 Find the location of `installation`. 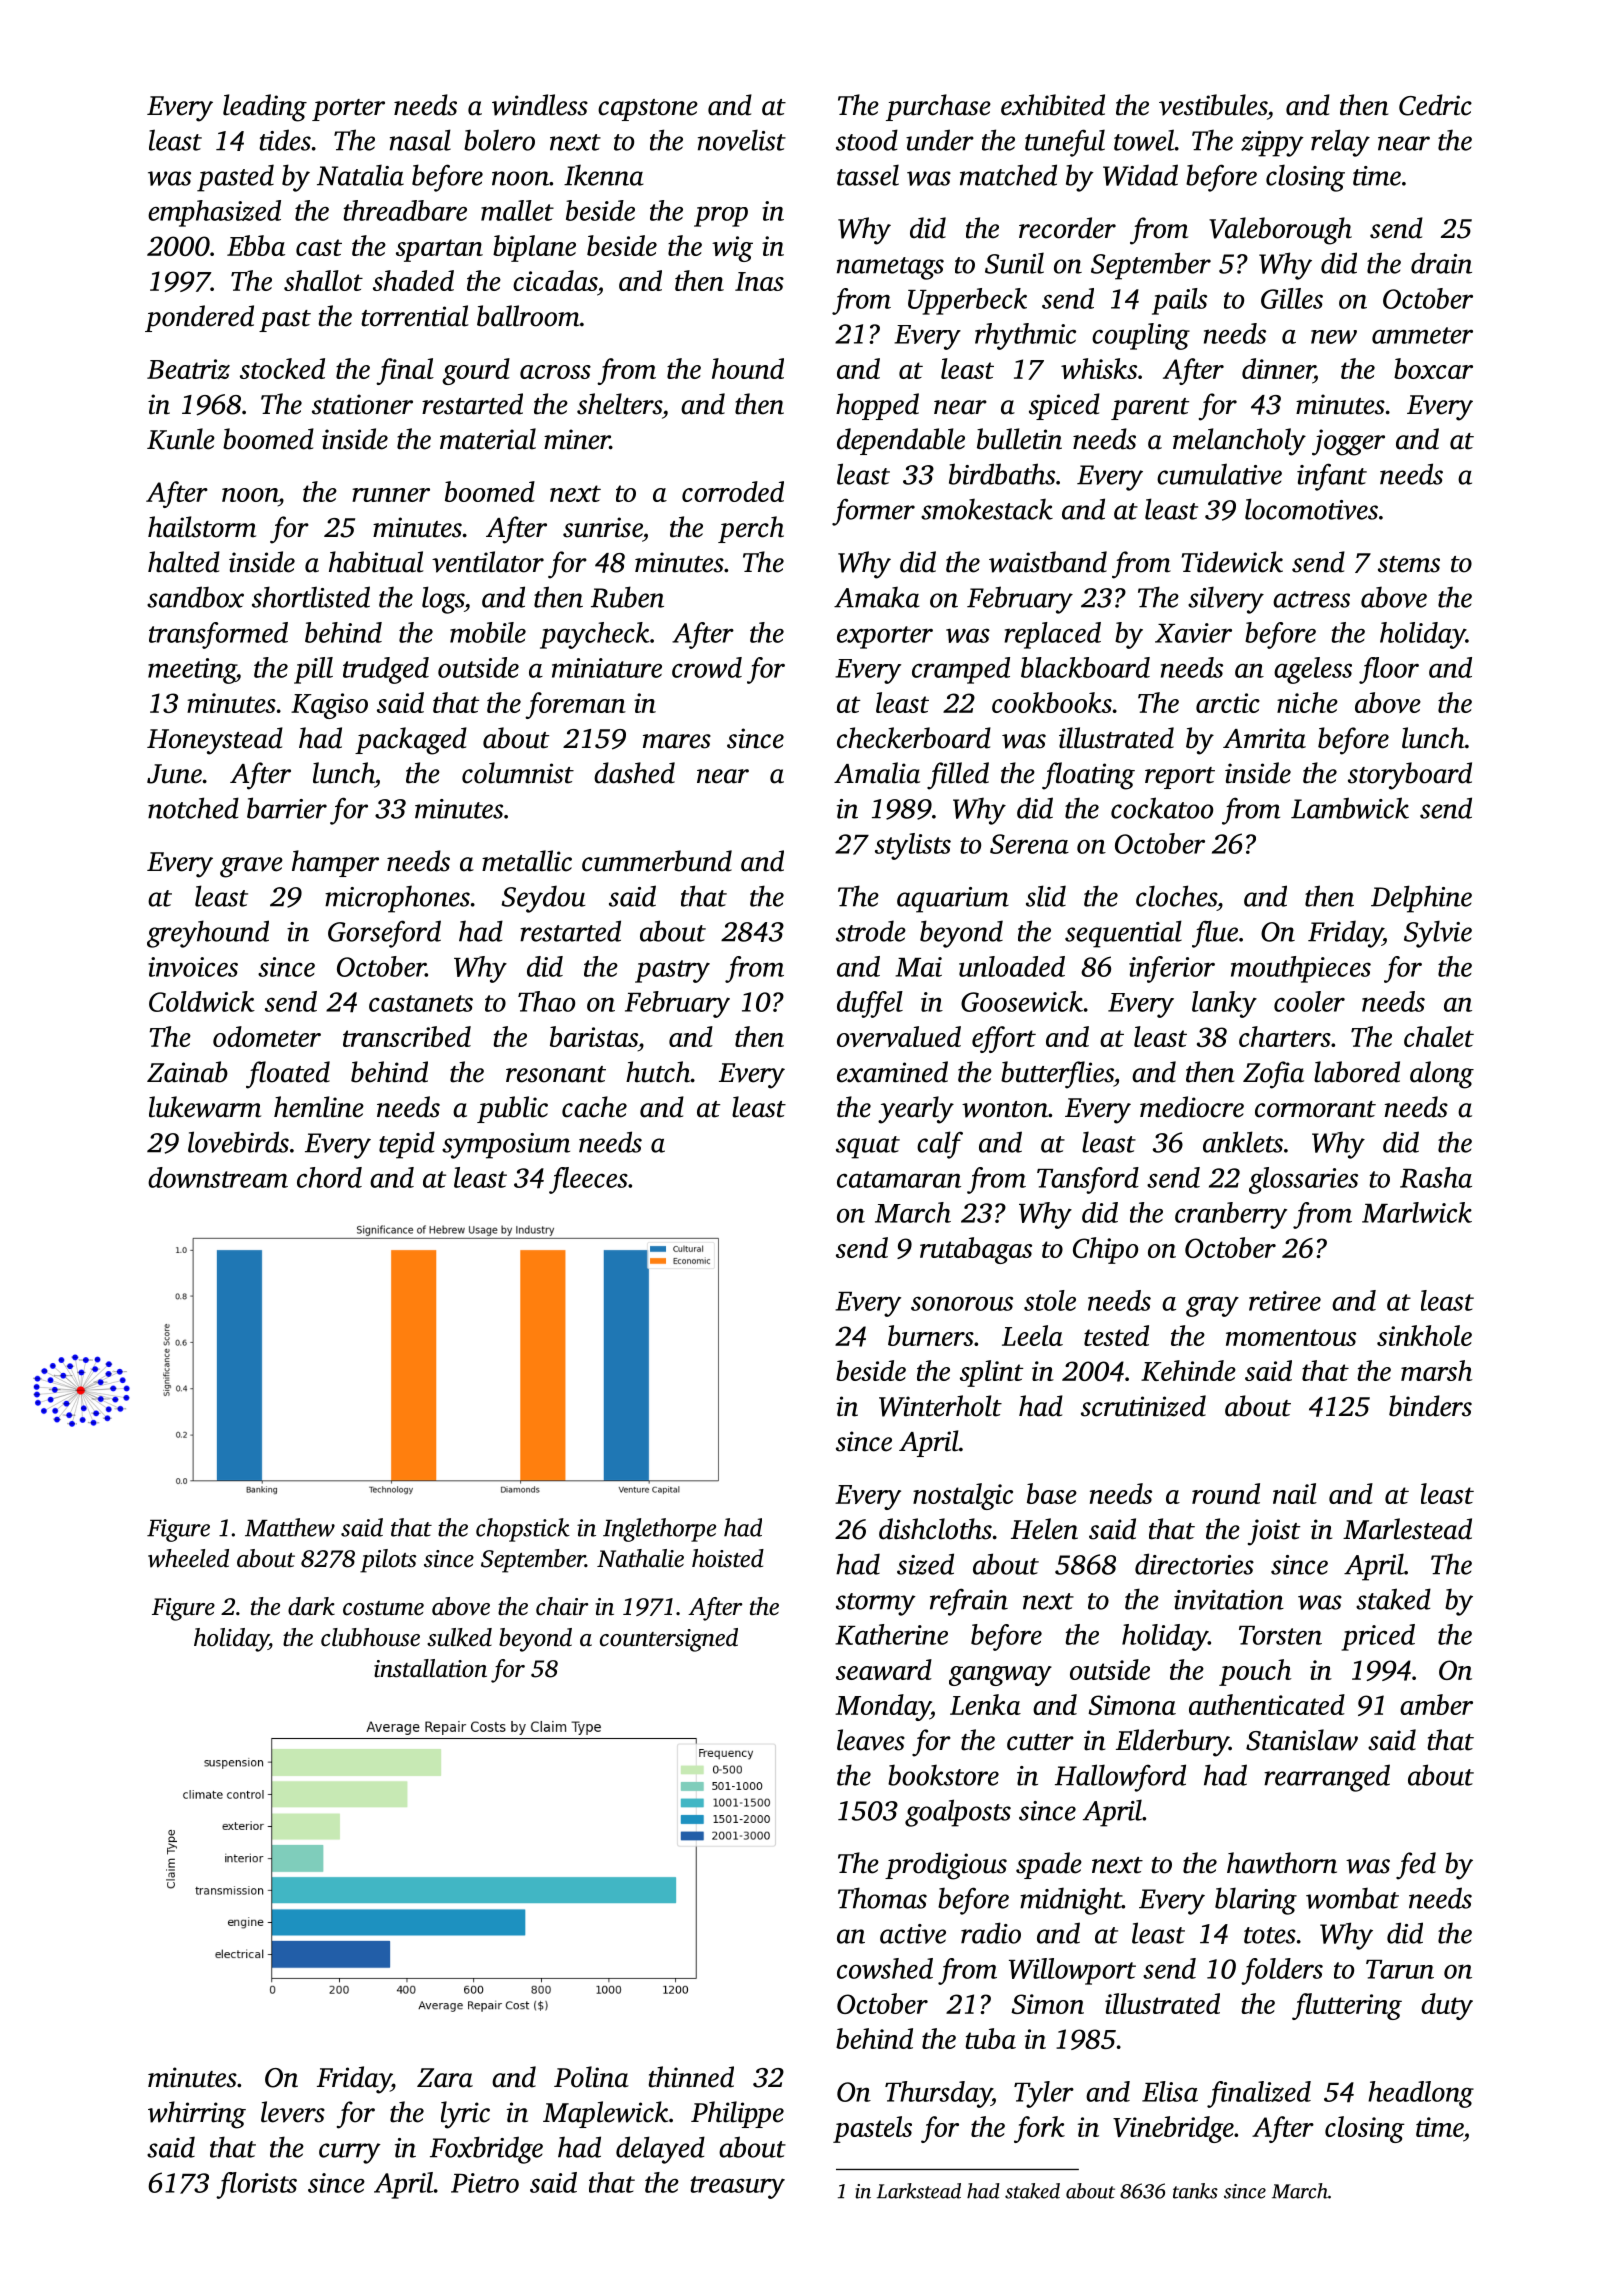

installation is located at coordinates (430, 1668).
